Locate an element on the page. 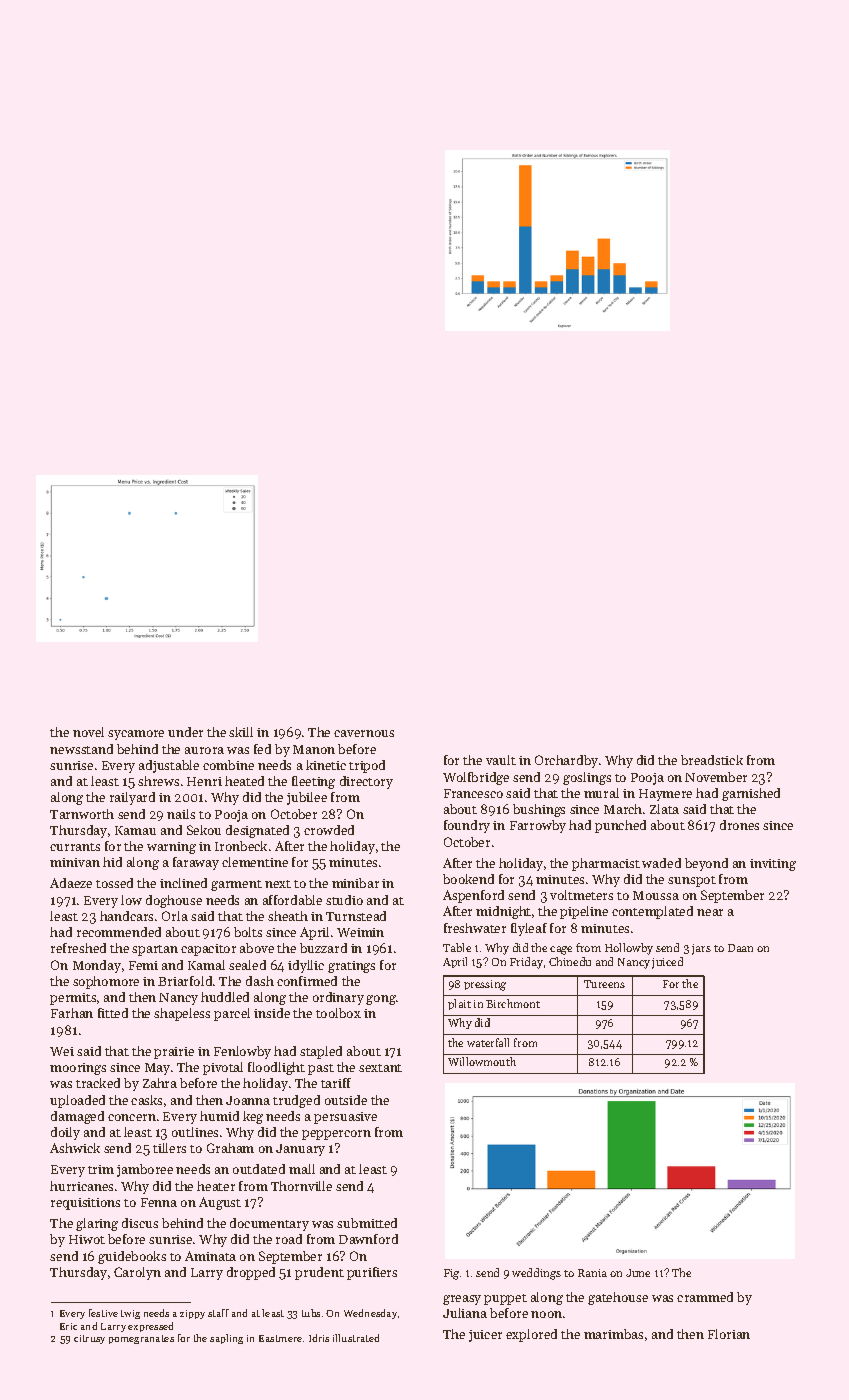  Manon is located at coordinates (314, 749).
